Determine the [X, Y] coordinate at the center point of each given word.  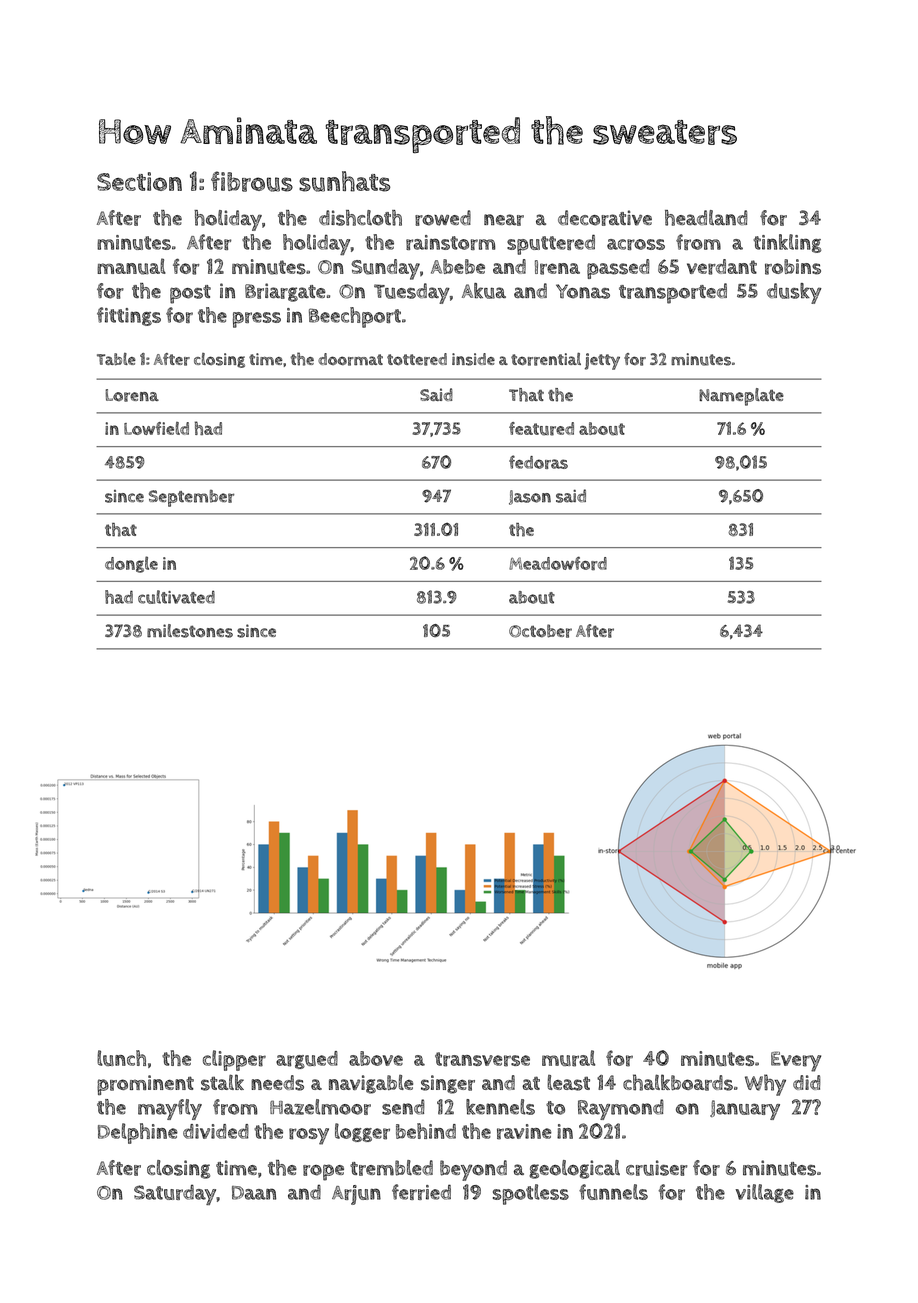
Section [139, 181]
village [764, 1193]
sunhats [344, 181]
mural [568, 1058]
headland [706, 218]
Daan [254, 1193]
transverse [482, 1059]
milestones [190, 631]
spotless [531, 1194]
